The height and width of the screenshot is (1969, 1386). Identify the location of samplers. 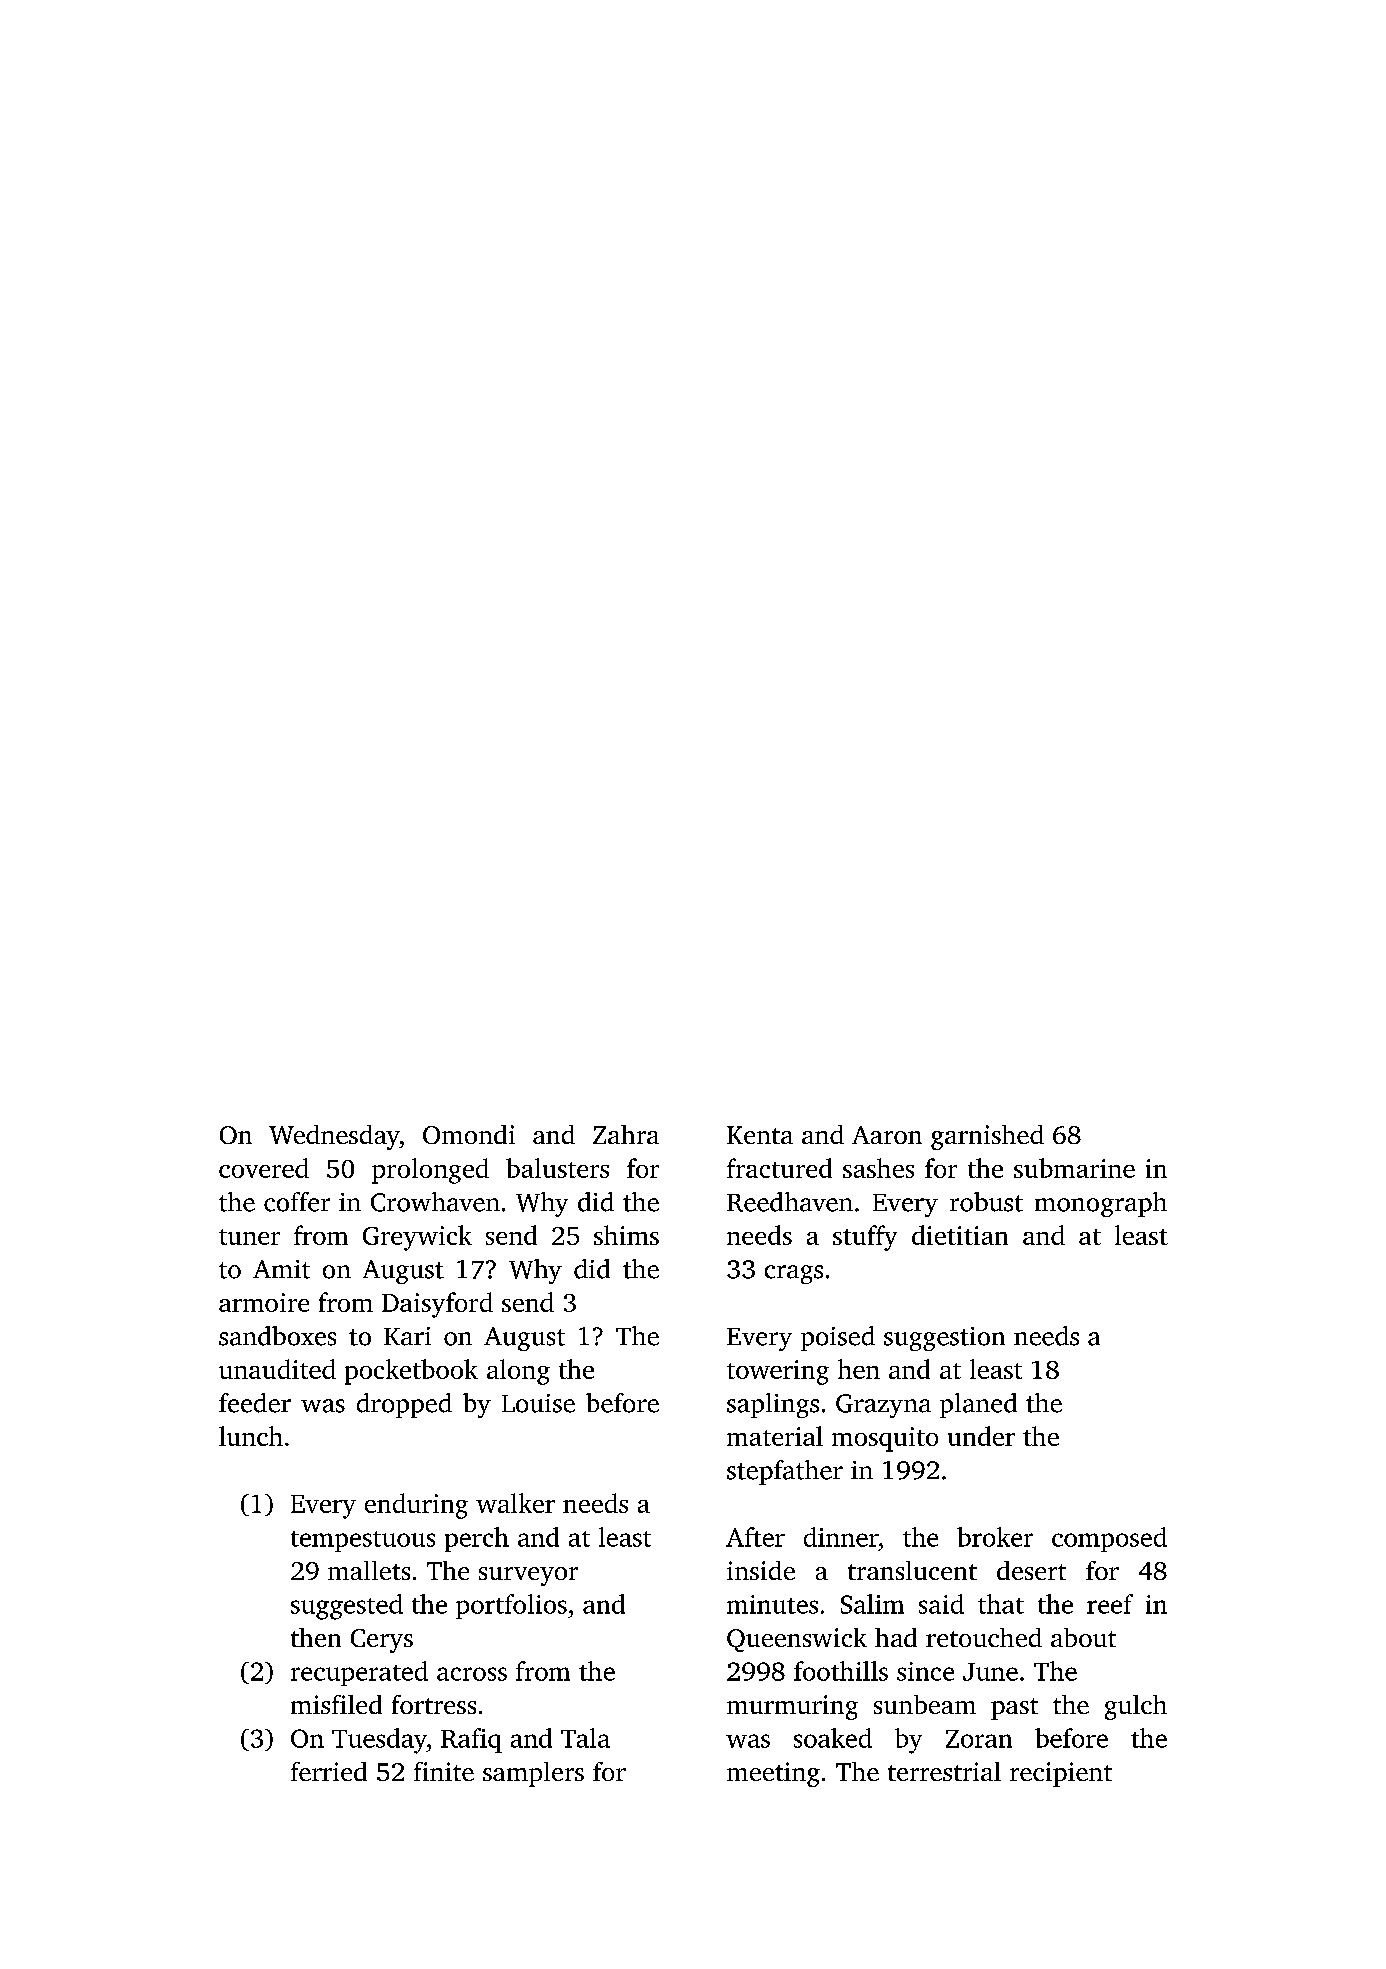
(533, 1774).
